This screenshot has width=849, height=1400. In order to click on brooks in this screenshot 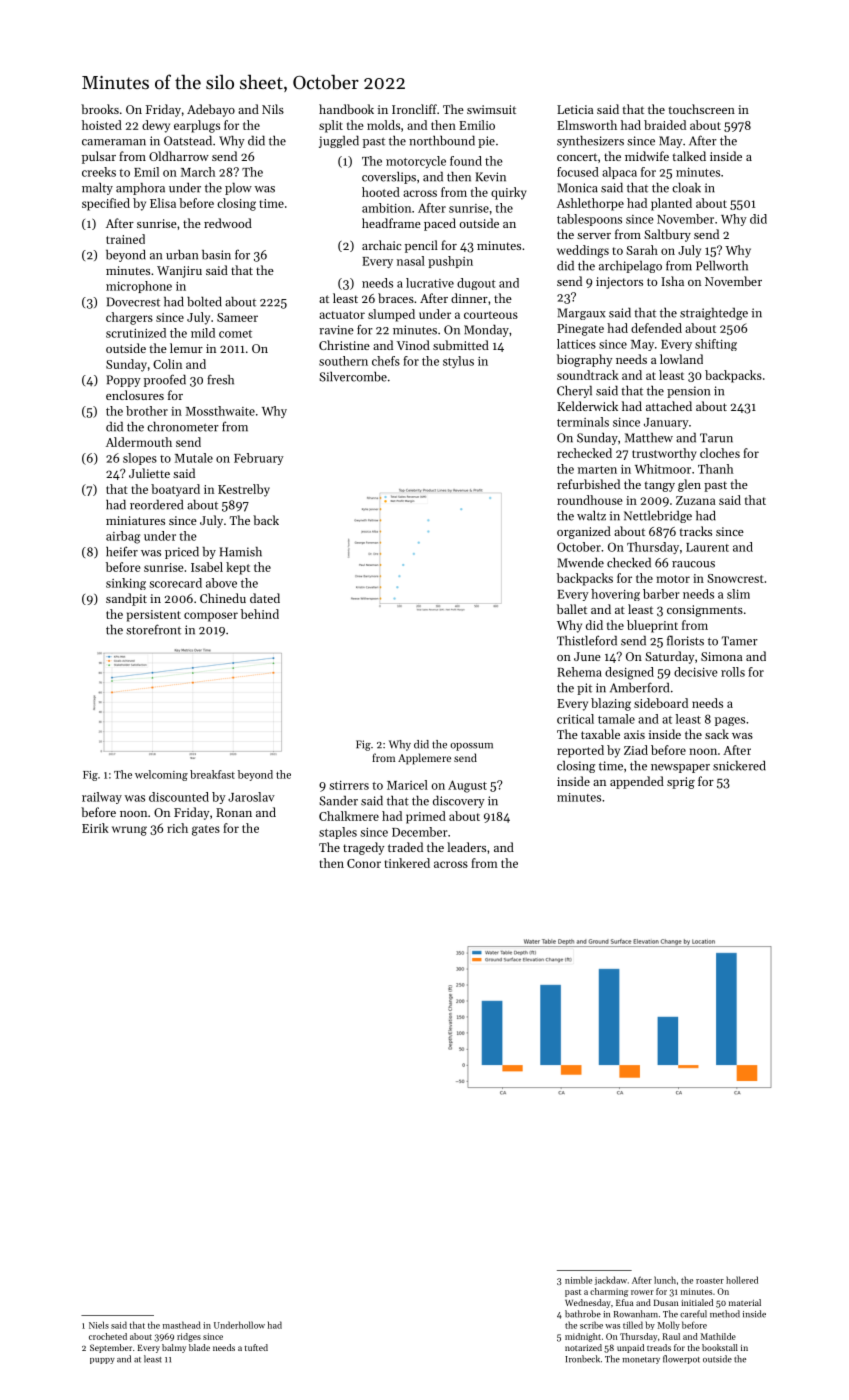, I will do `click(100, 109)`.
